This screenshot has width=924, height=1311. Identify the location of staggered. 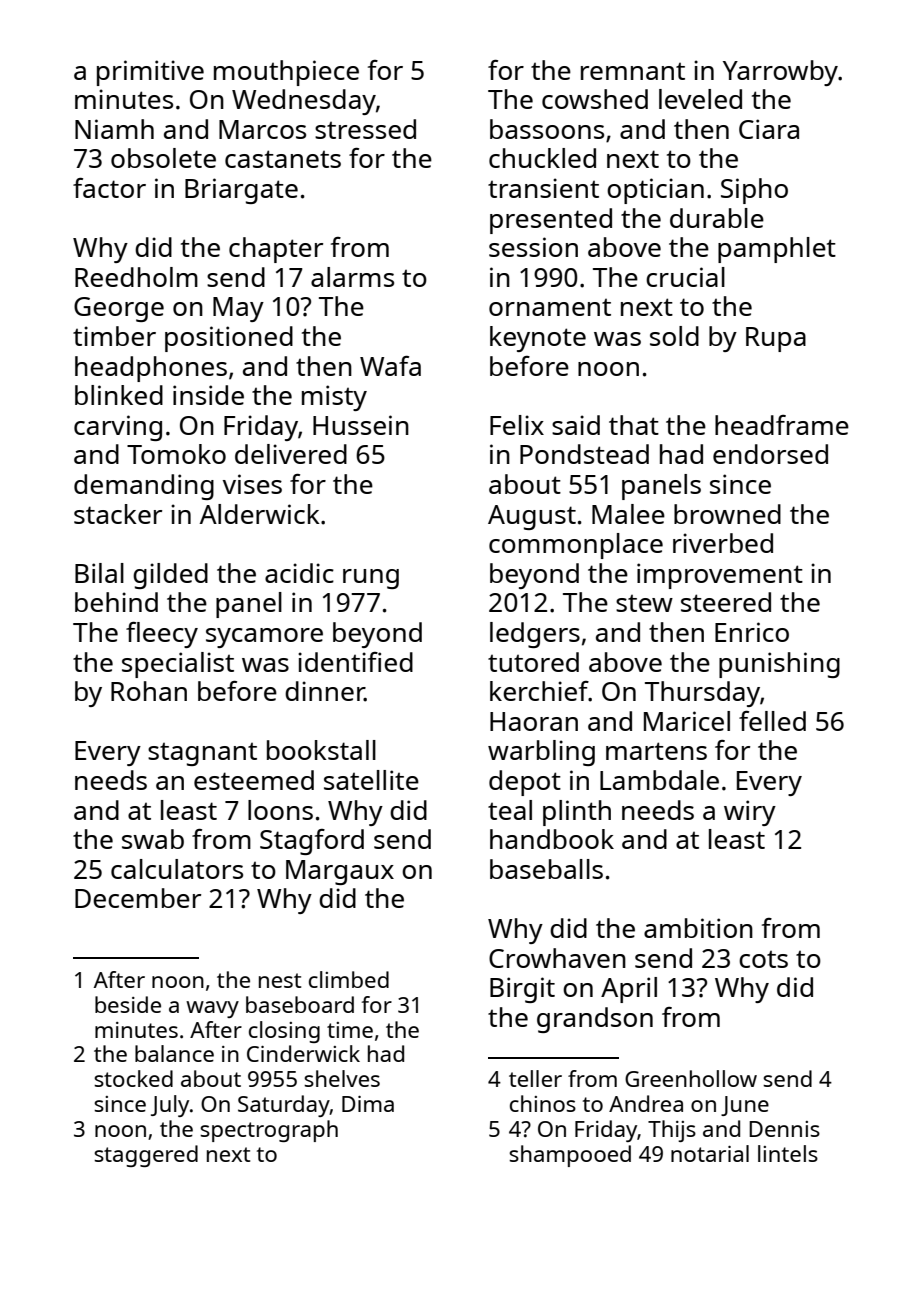
(146, 1156).
